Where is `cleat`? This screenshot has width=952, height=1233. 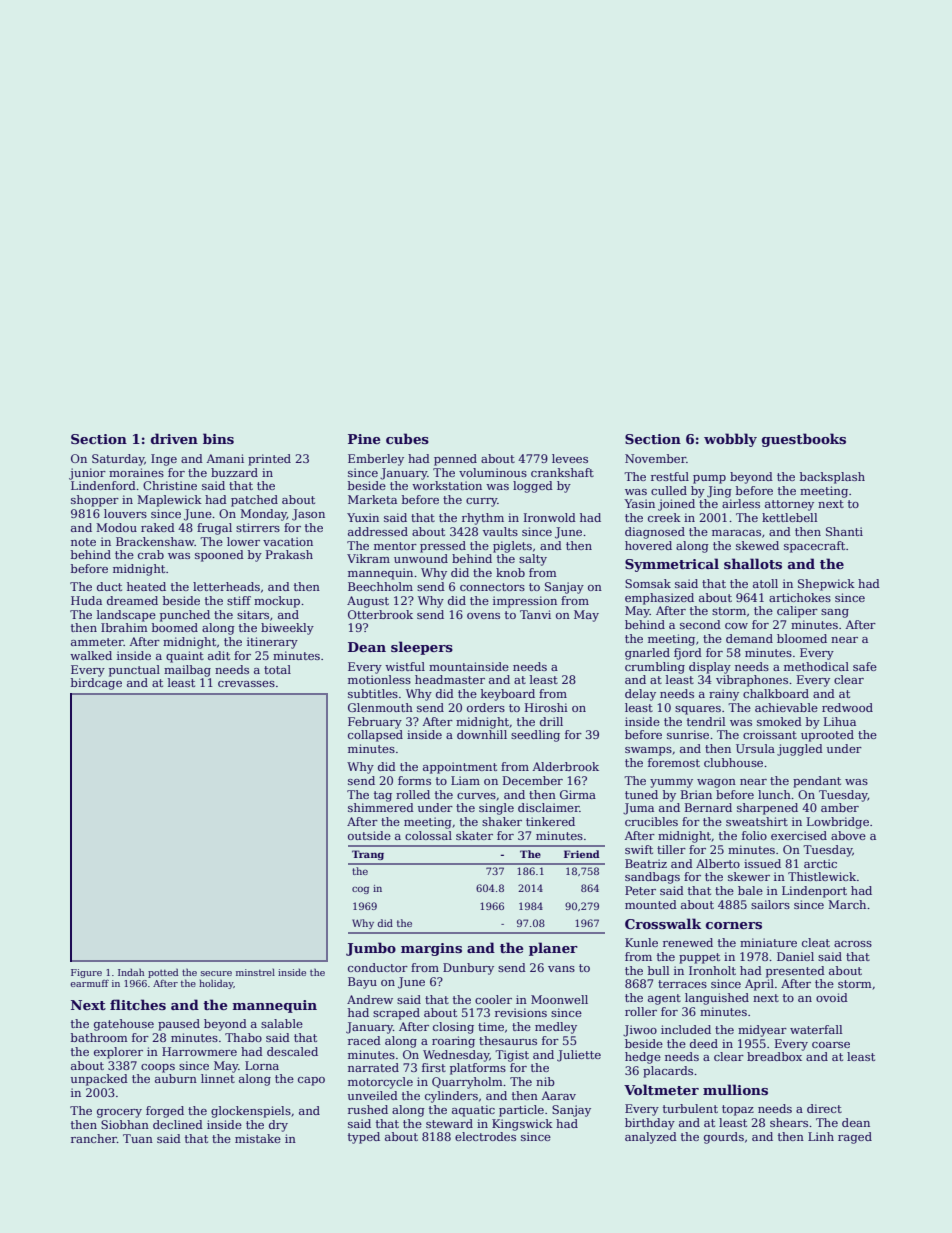 cleat is located at coordinates (816, 942).
